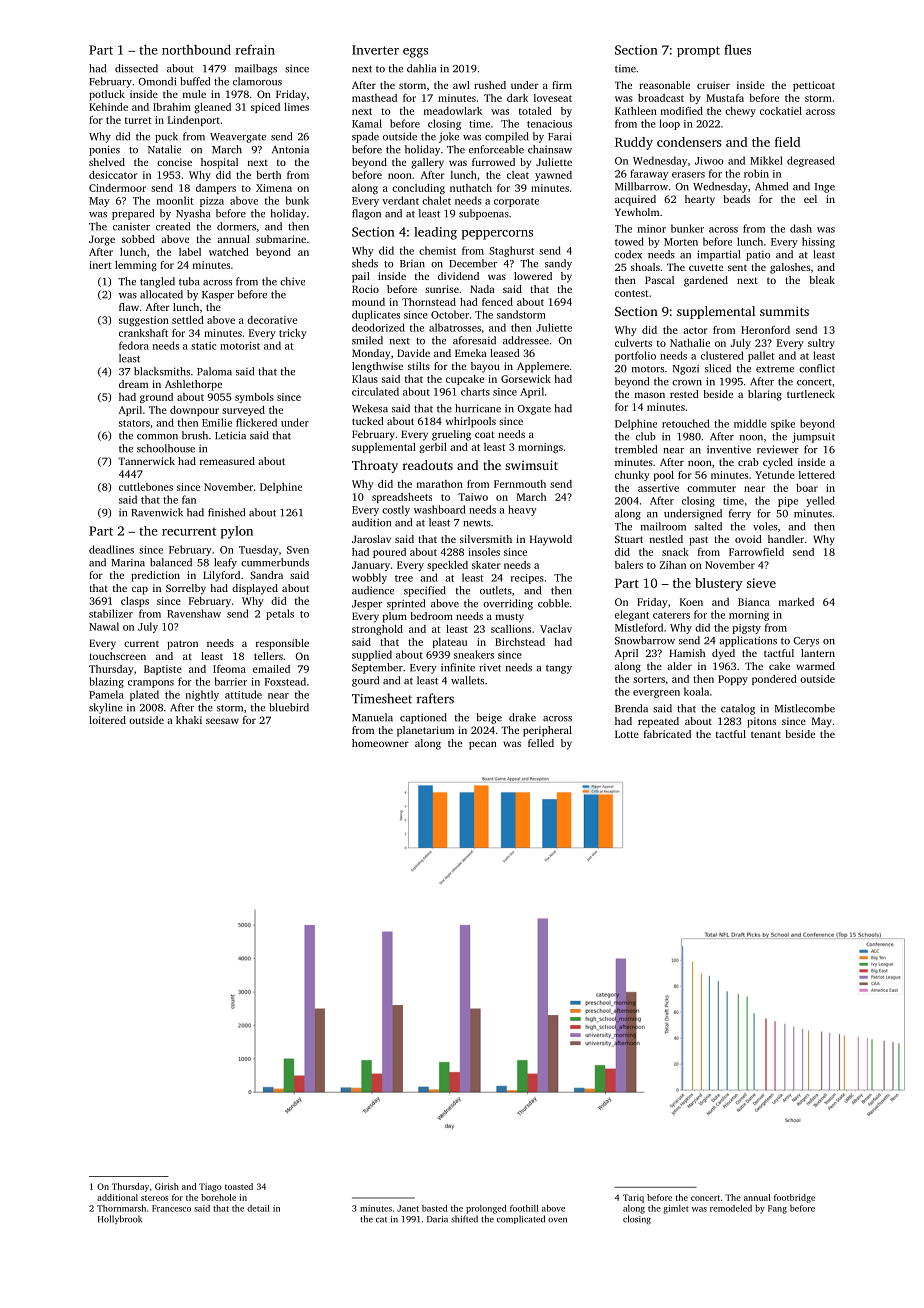 This page has height=1308, width=924. Describe the element at coordinates (524, 1208) in the page. I see `foothill` at that location.
